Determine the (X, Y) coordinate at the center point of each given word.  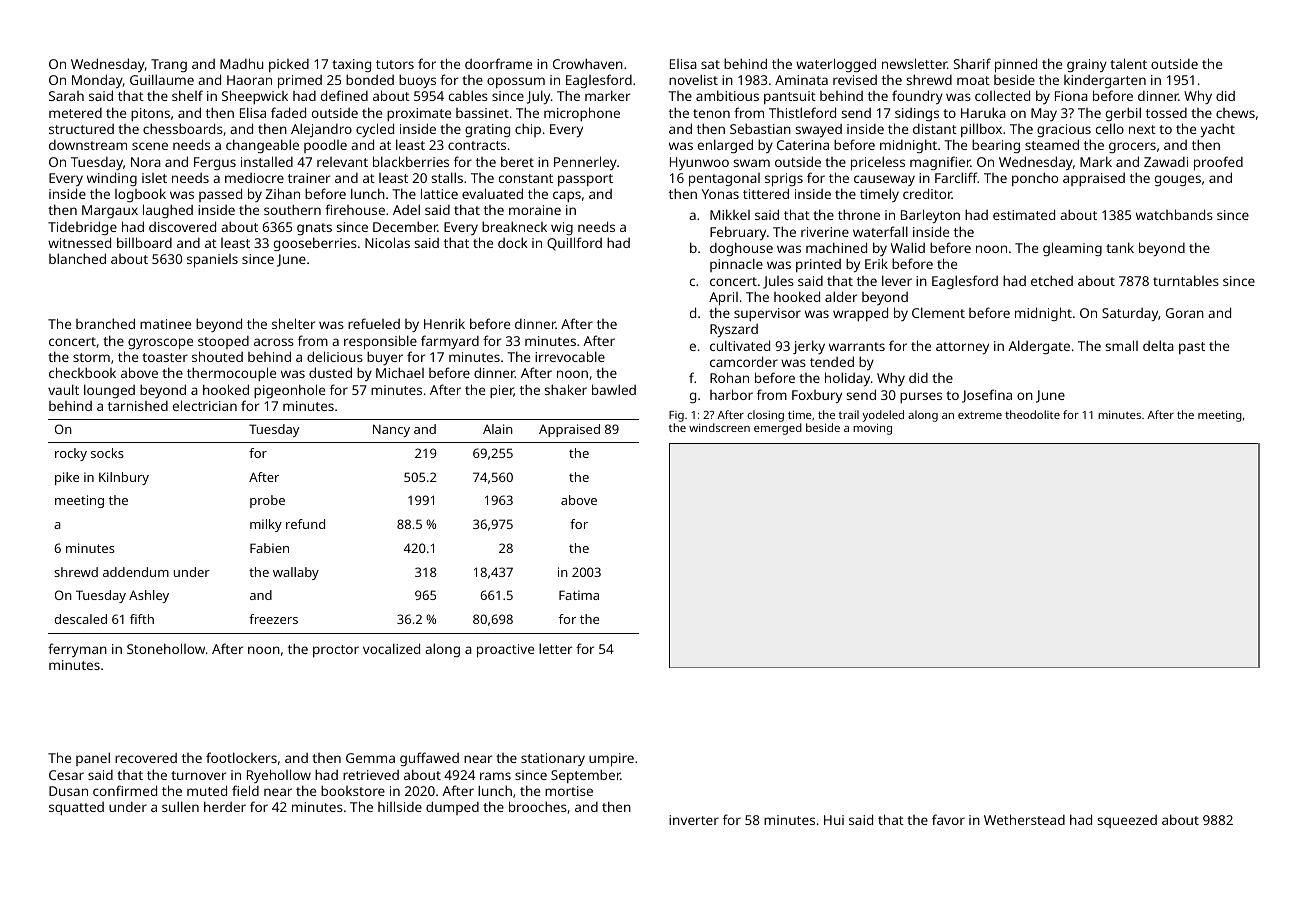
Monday (97, 81)
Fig (676, 416)
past (1192, 348)
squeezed (1127, 821)
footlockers (241, 757)
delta (1158, 345)
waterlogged (836, 65)
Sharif (972, 63)
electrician (205, 405)
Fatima (579, 595)
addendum (136, 572)
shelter (293, 323)
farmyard (450, 342)
